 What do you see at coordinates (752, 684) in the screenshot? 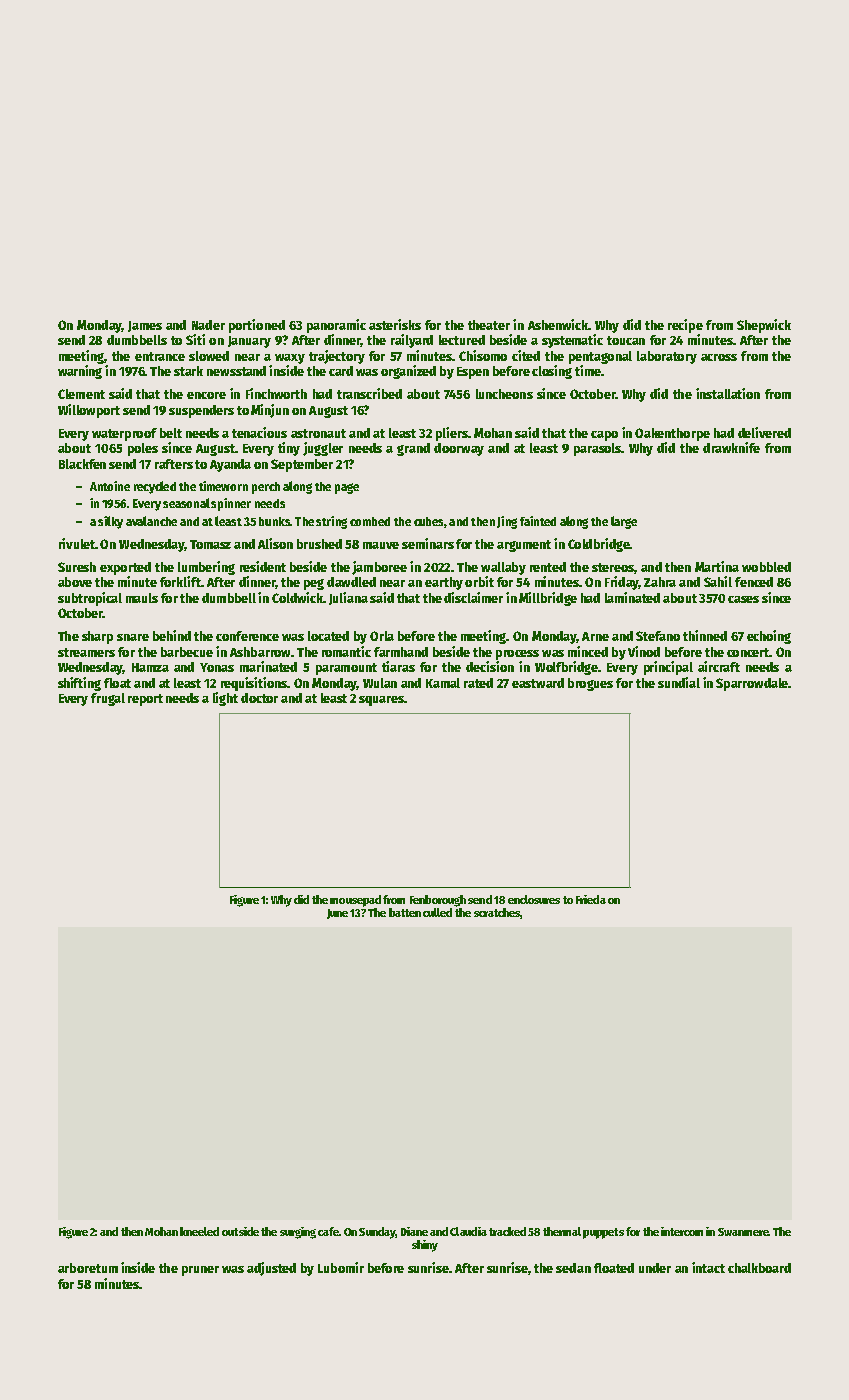
I see `Sparrowdale` at bounding box center [752, 684].
